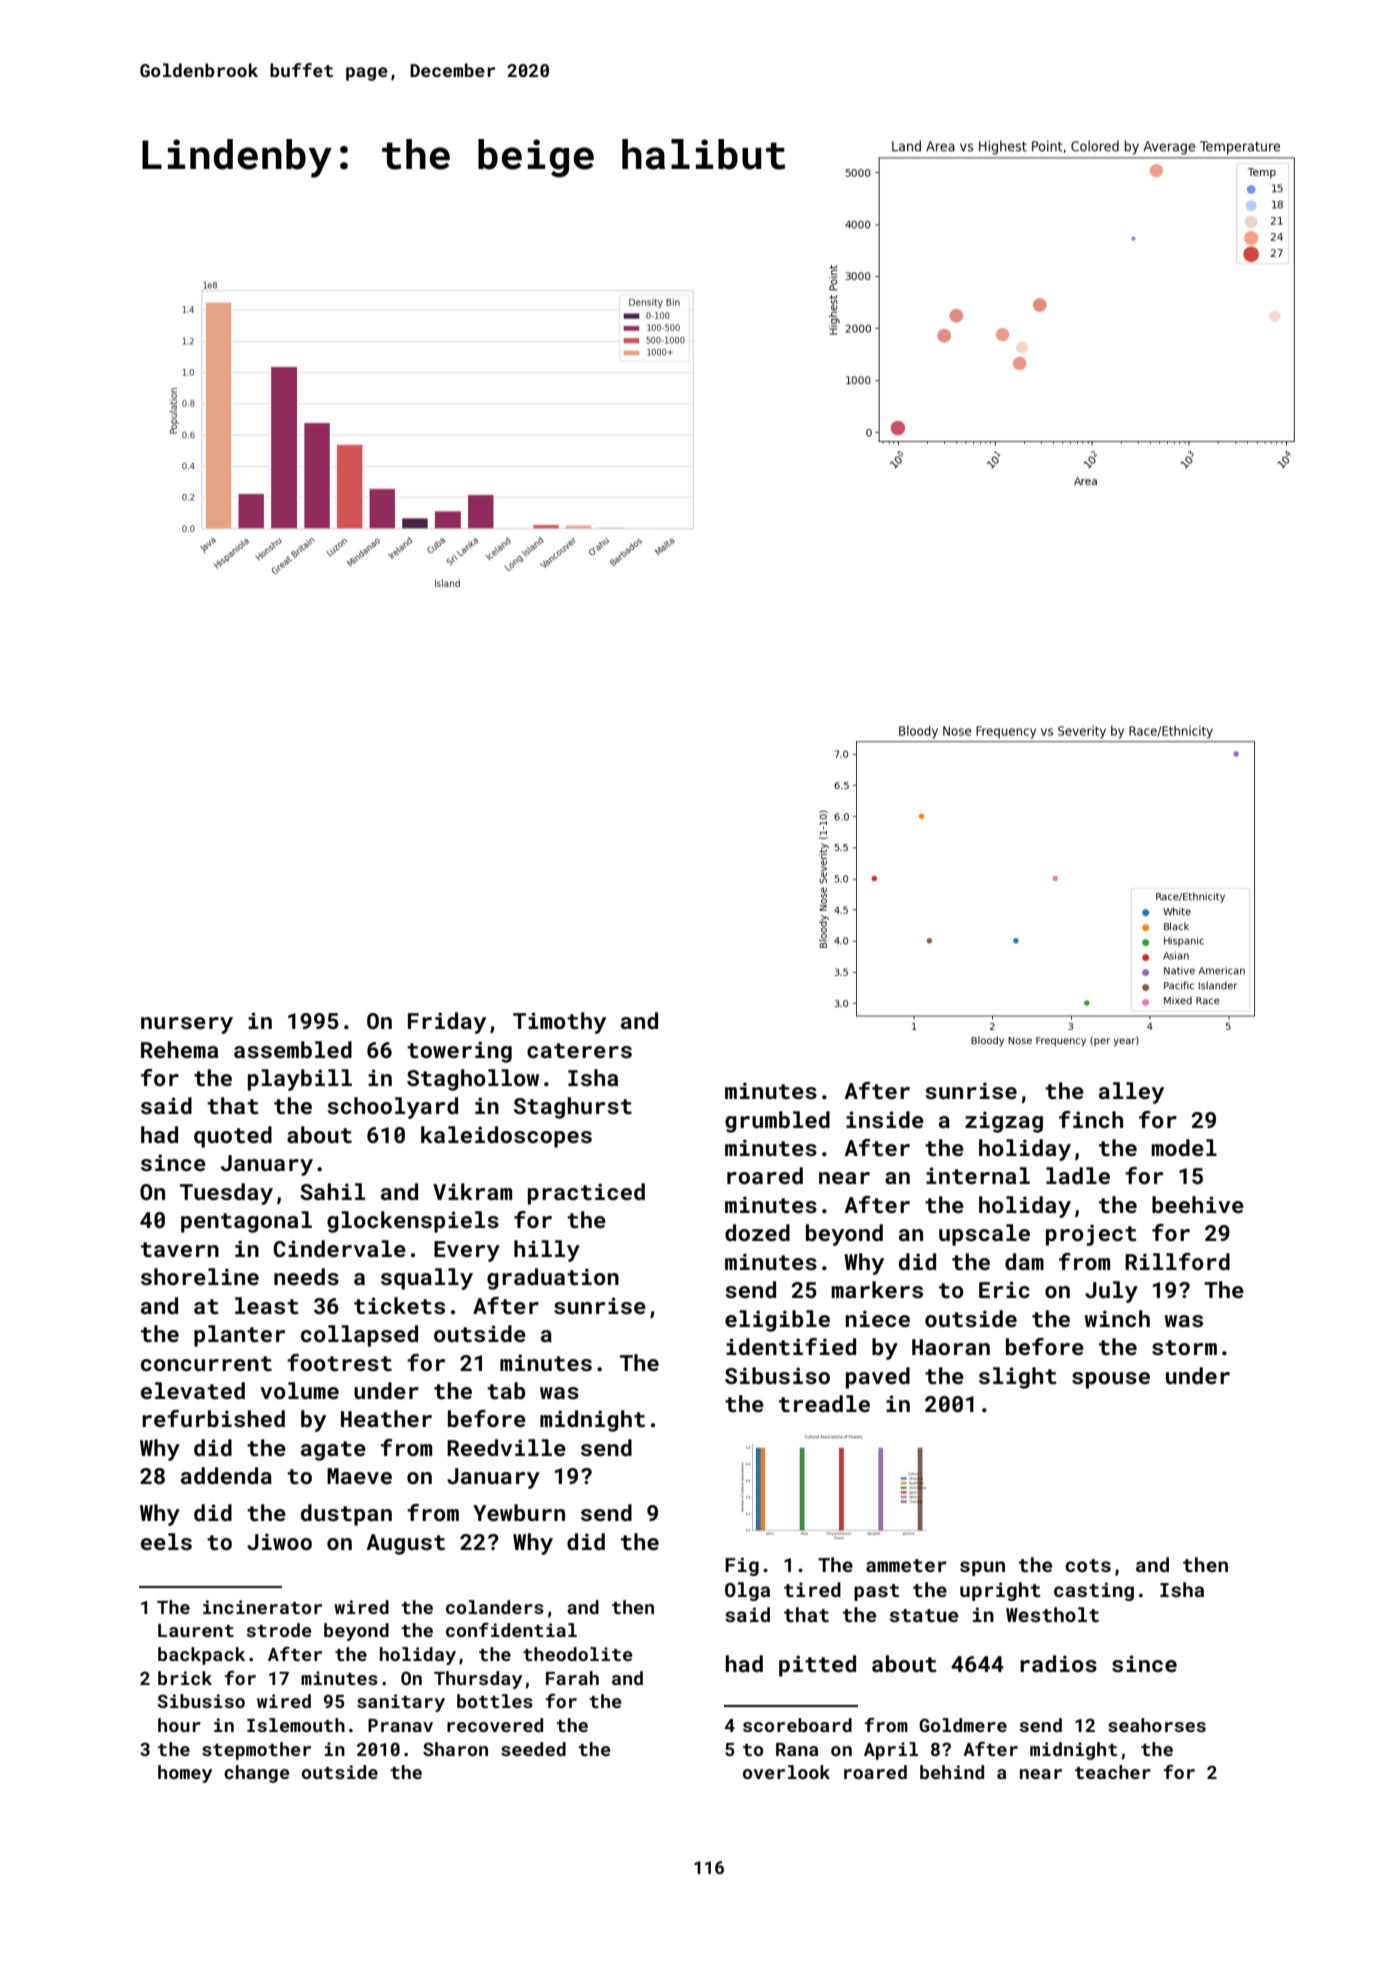 Image resolution: width=1386 pixels, height=1969 pixels. What do you see at coordinates (256, 1774) in the document?
I see `change` at bounding box center [256, 1774].
